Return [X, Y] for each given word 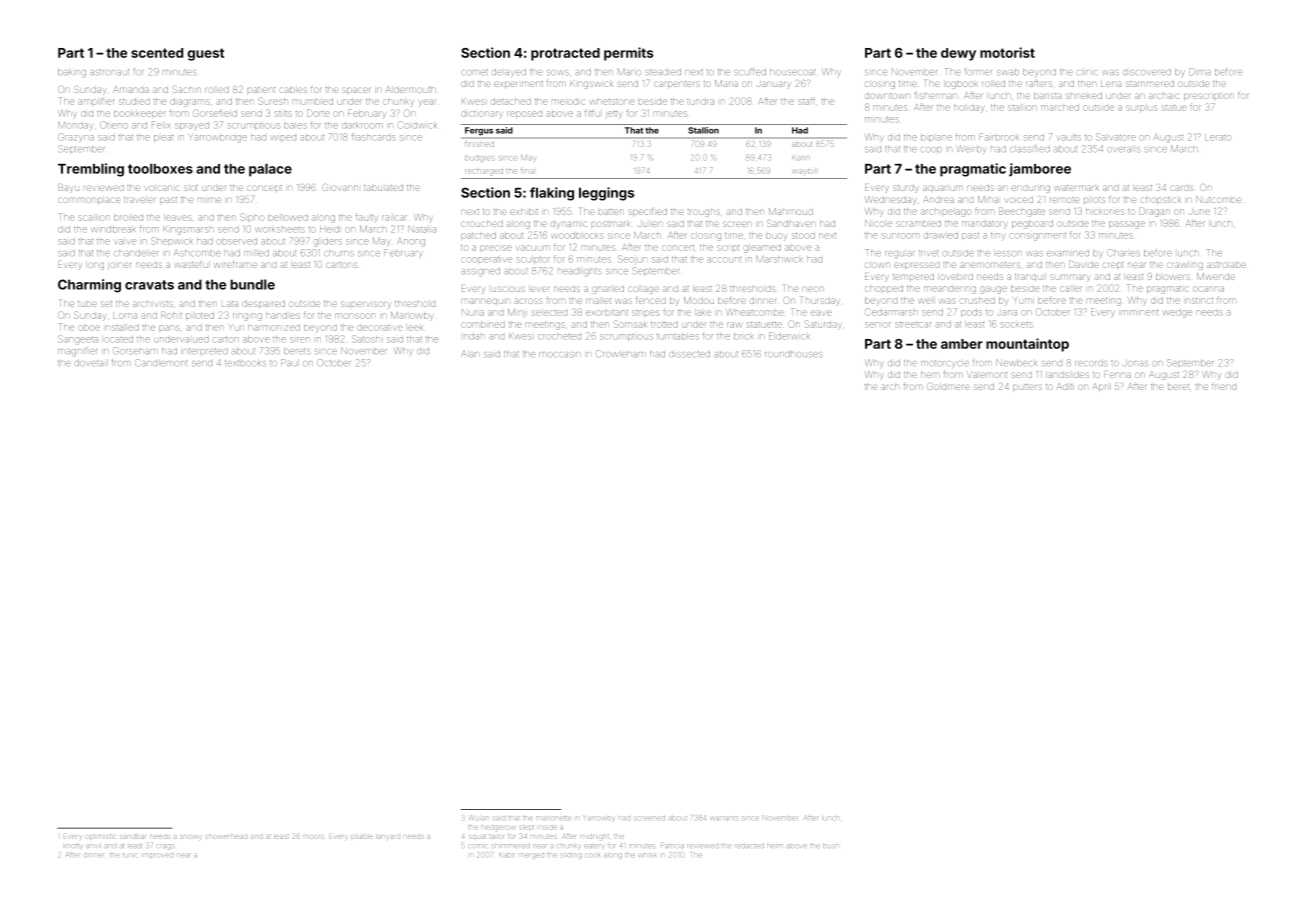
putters [1027, 387]
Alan [470, 353]
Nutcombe [1218, 199]
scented [157, 53]
